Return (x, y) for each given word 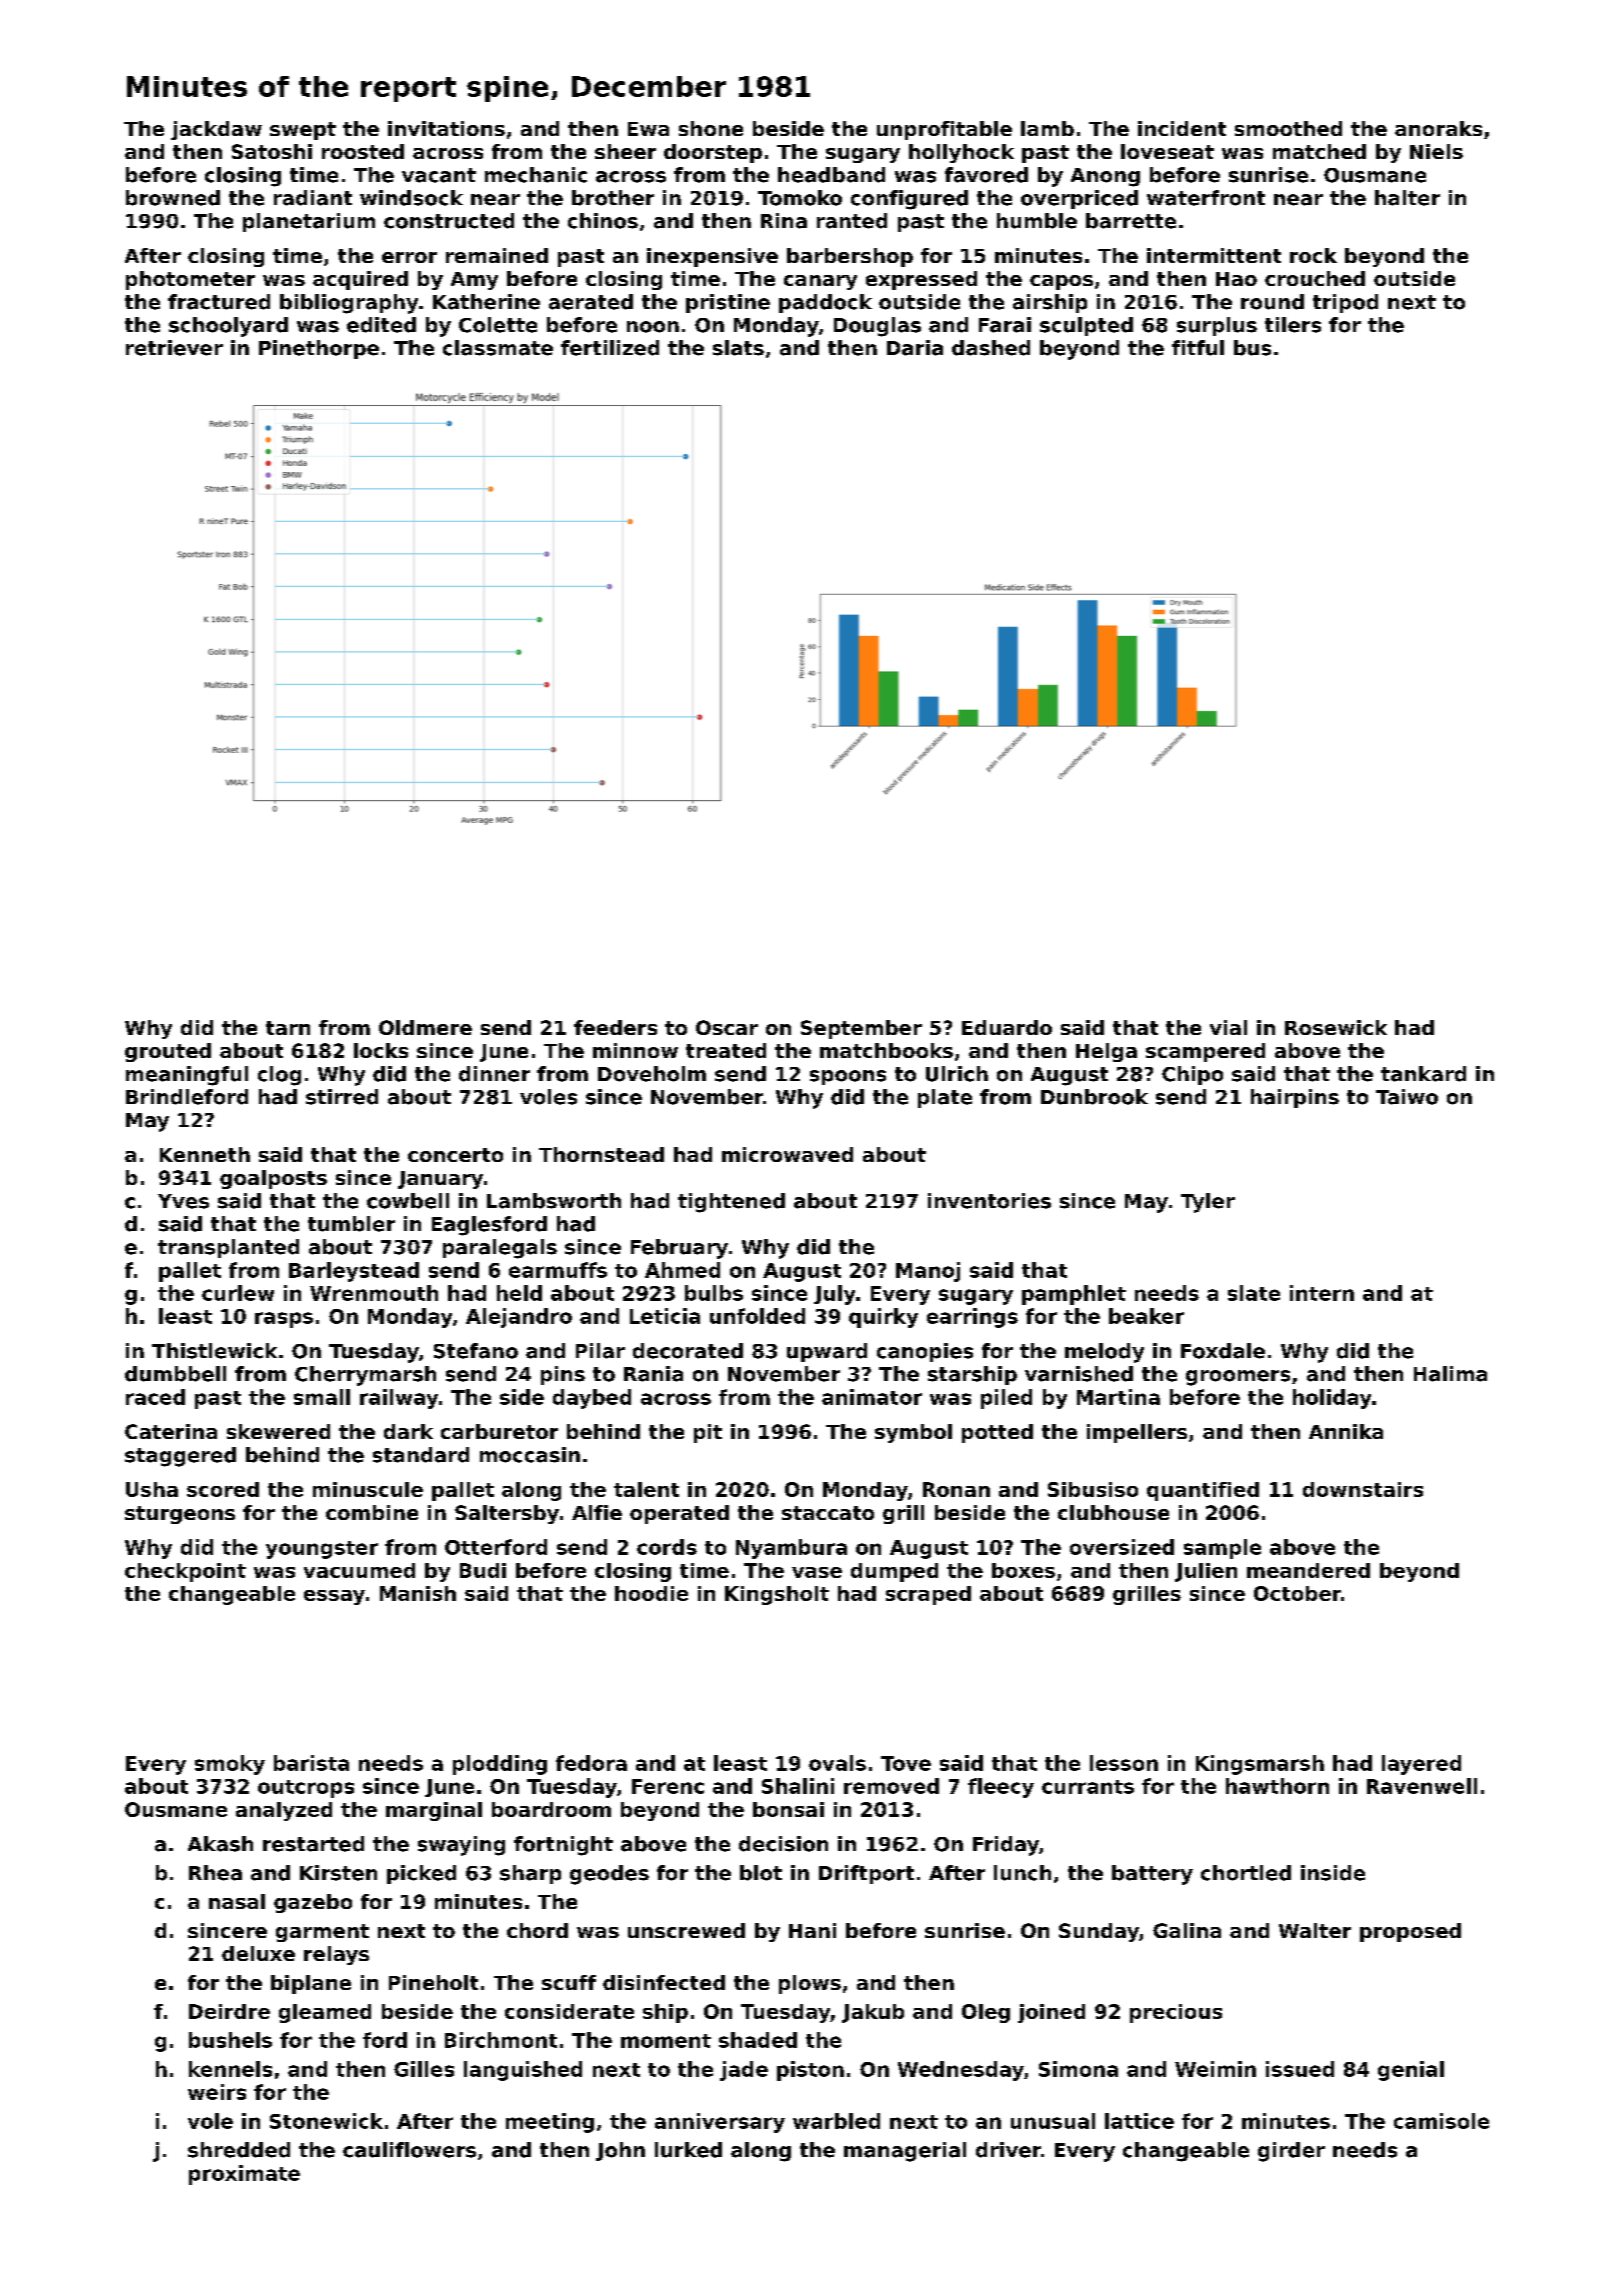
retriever (174, 348)
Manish (418, 1593)
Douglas (877, 327)
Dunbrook (1094, 1097)
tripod (1345, 303)
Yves (183, 1201)
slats (738, 348)
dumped (894, 1572)
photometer (190, 280)
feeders (615, 1027)
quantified (1203, 1491)
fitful (1198, 348)
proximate (244, 2175)
